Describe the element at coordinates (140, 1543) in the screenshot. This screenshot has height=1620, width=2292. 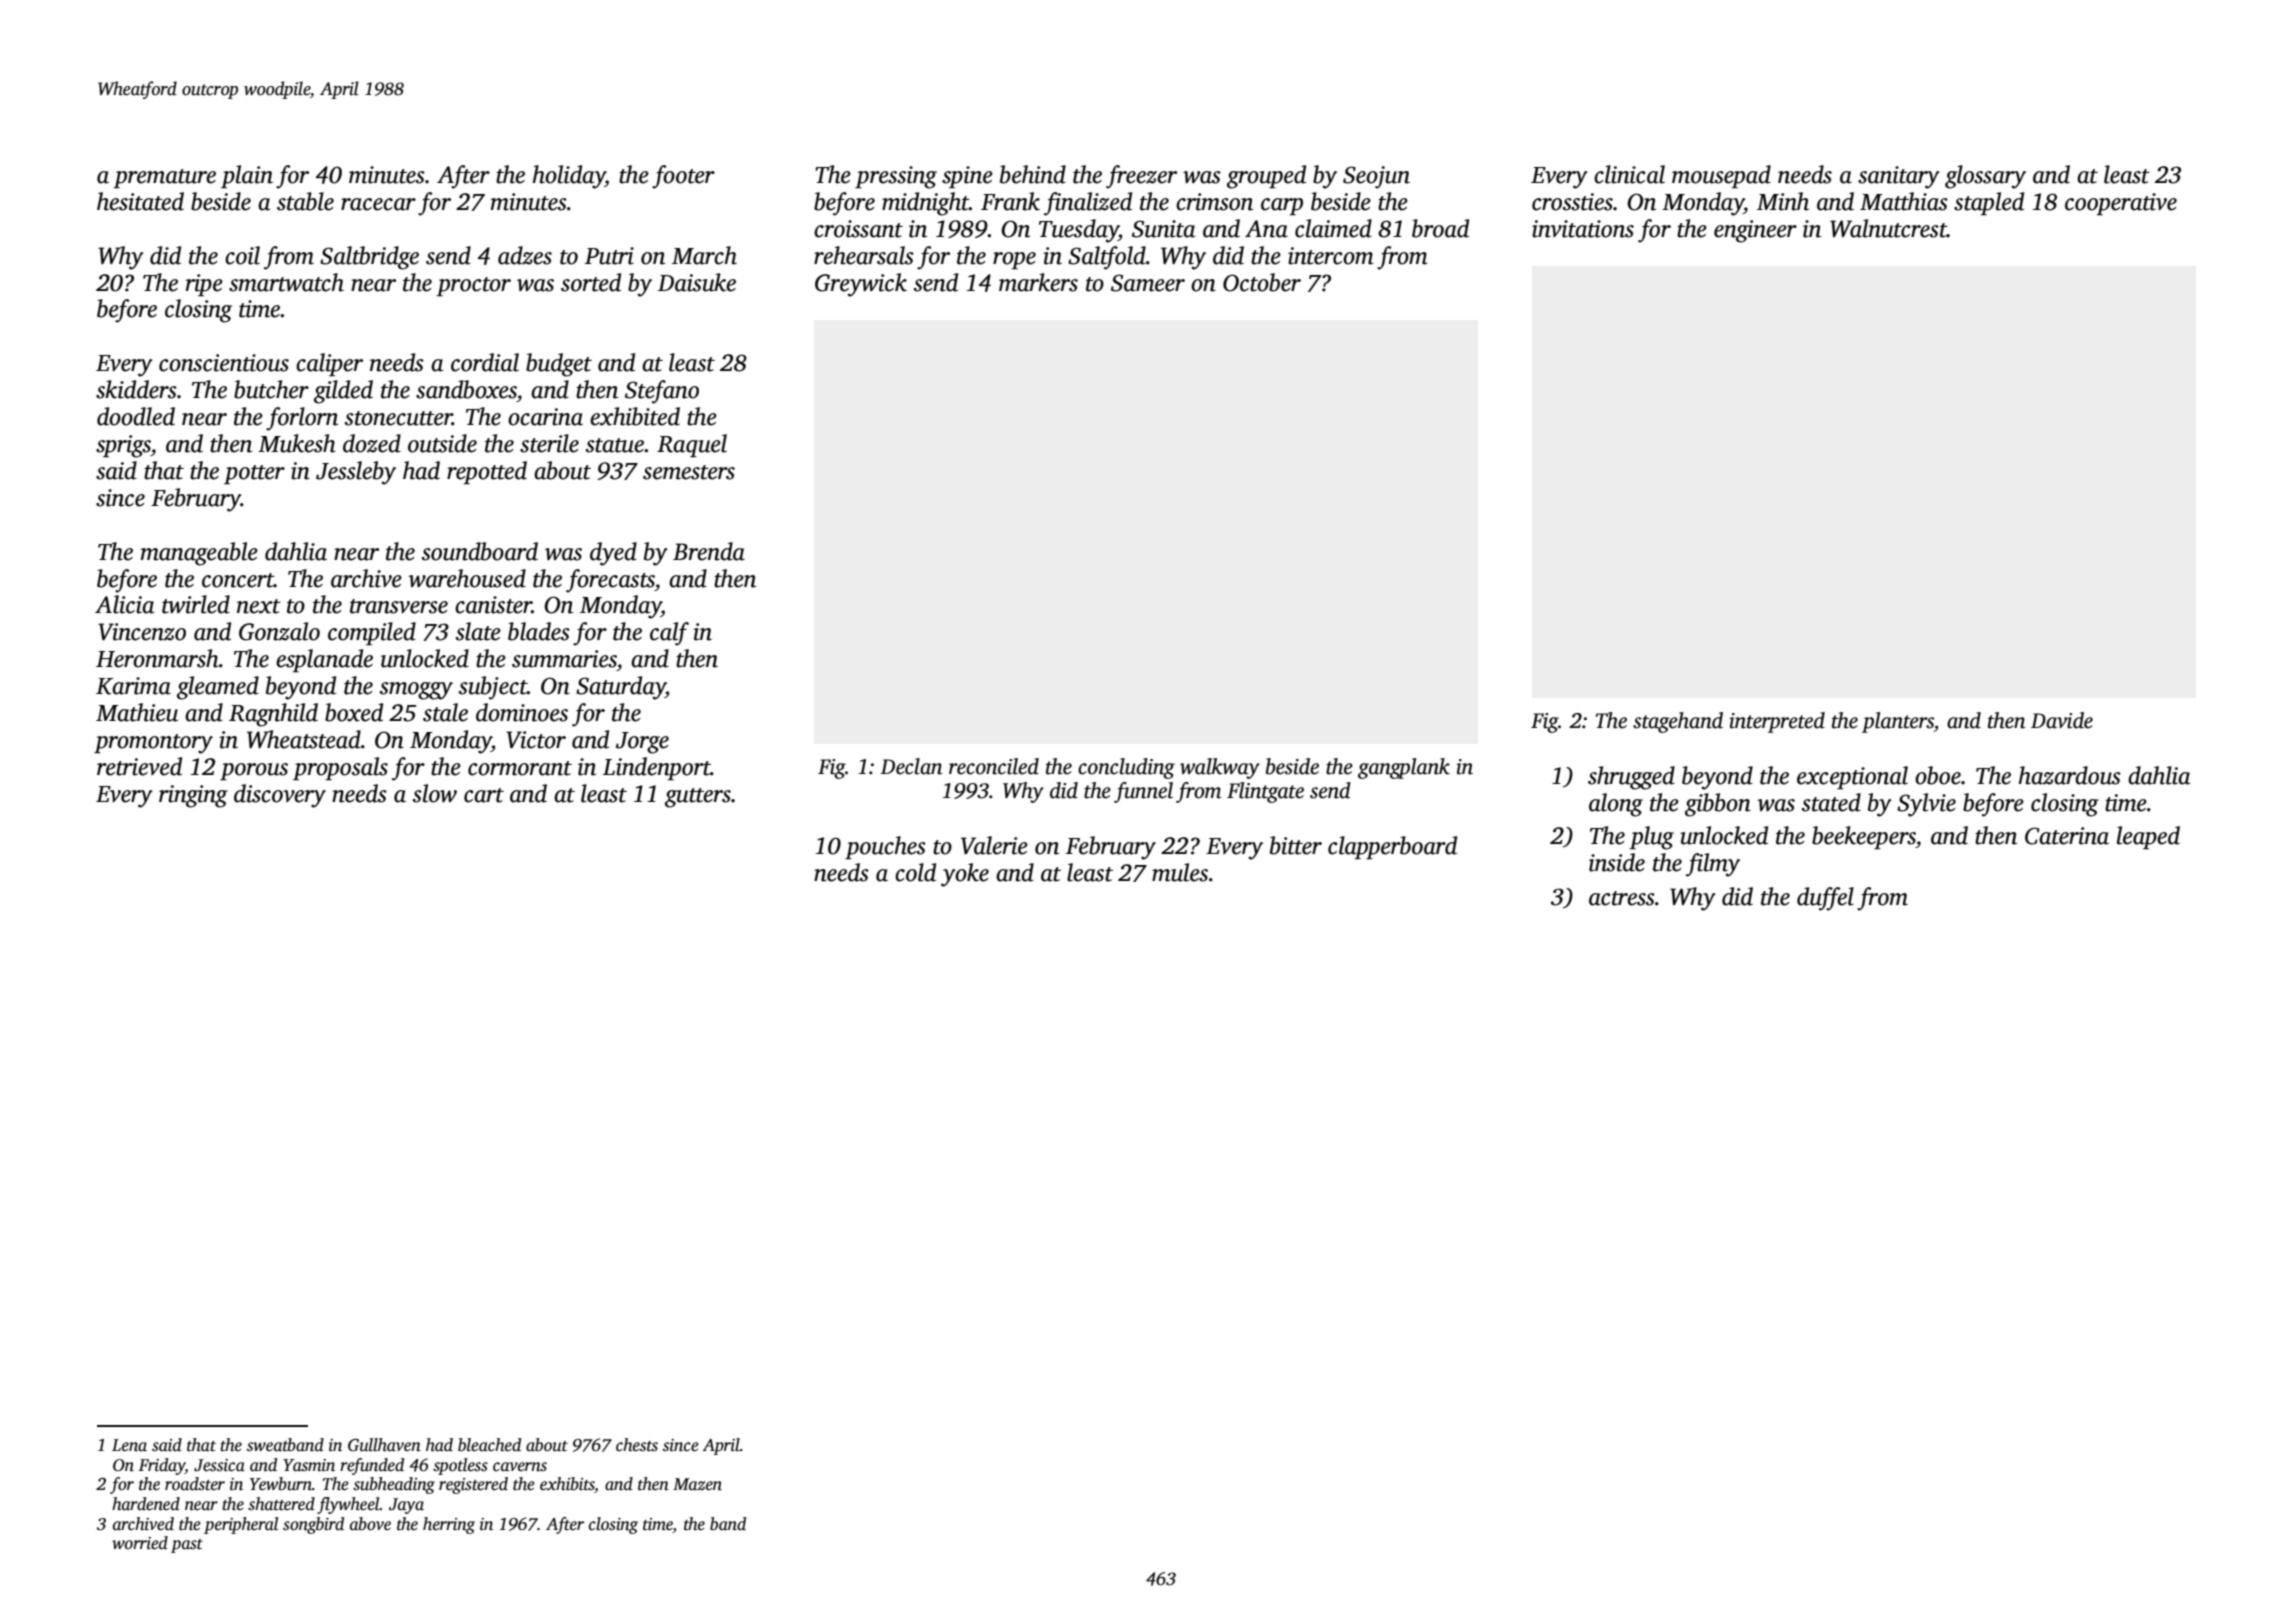
I see `worried` at that location.
